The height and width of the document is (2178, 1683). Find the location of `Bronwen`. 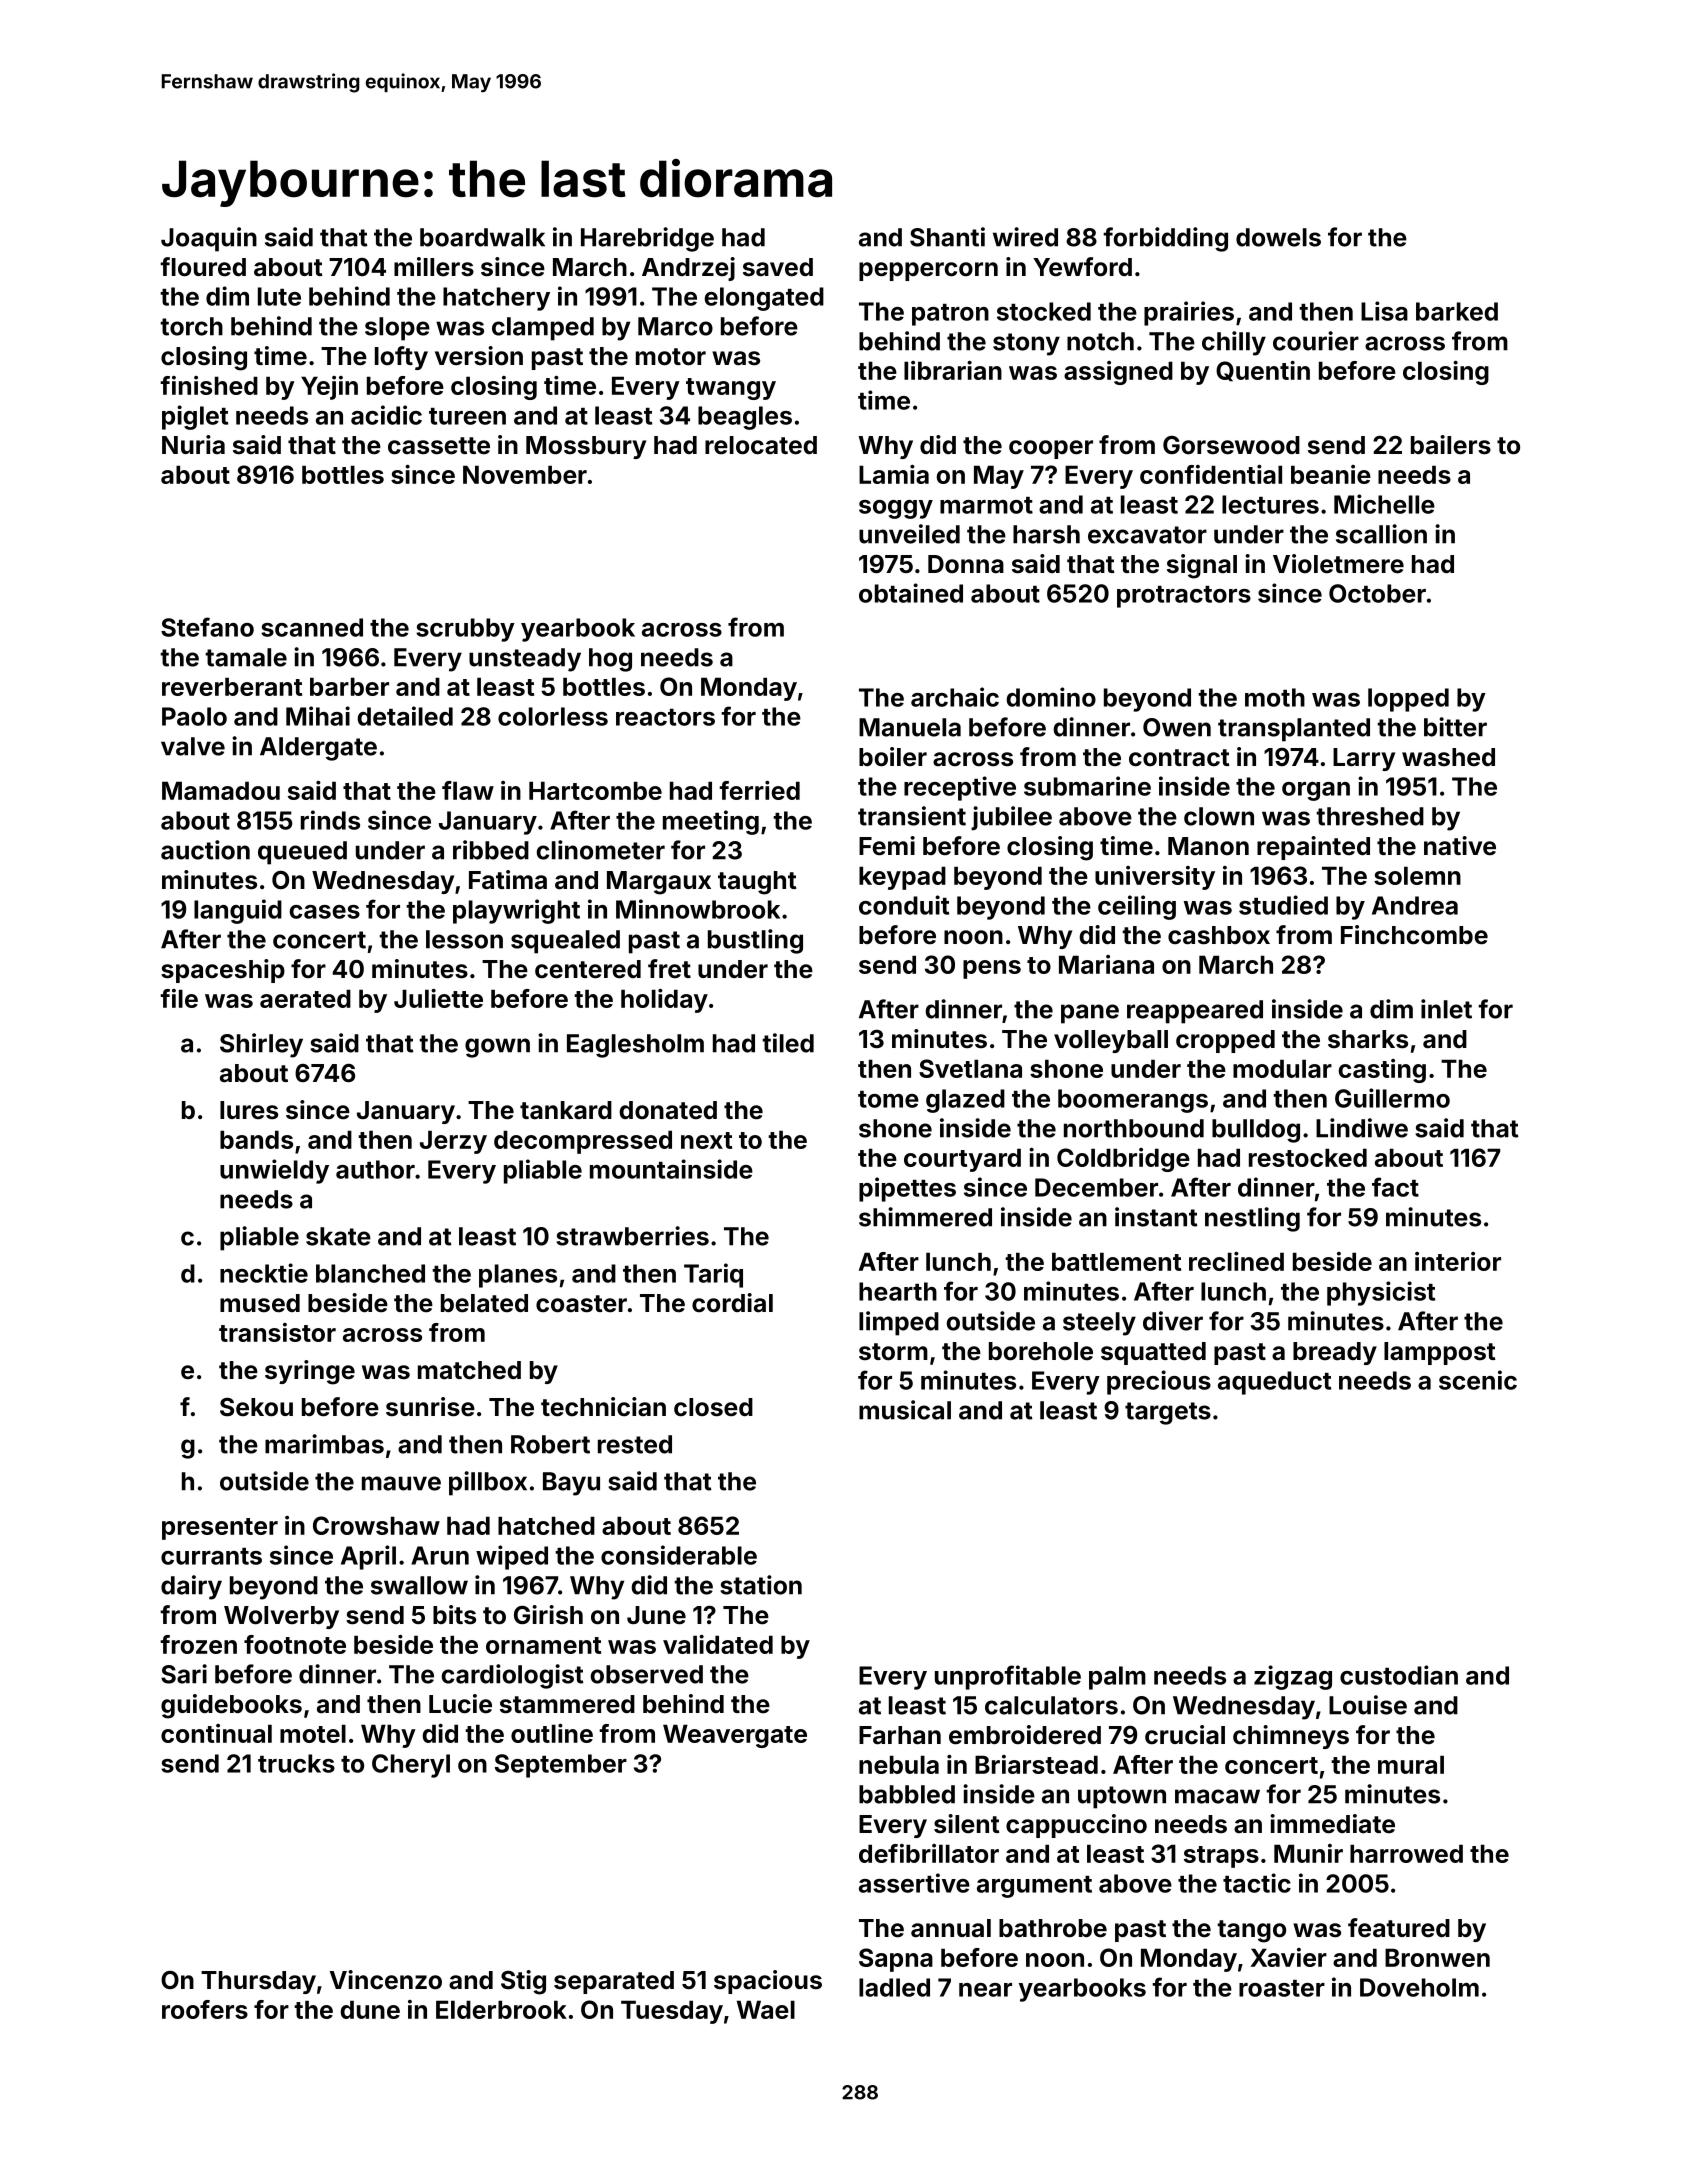

Bronwen is located at coordinates (1437, 1957).
